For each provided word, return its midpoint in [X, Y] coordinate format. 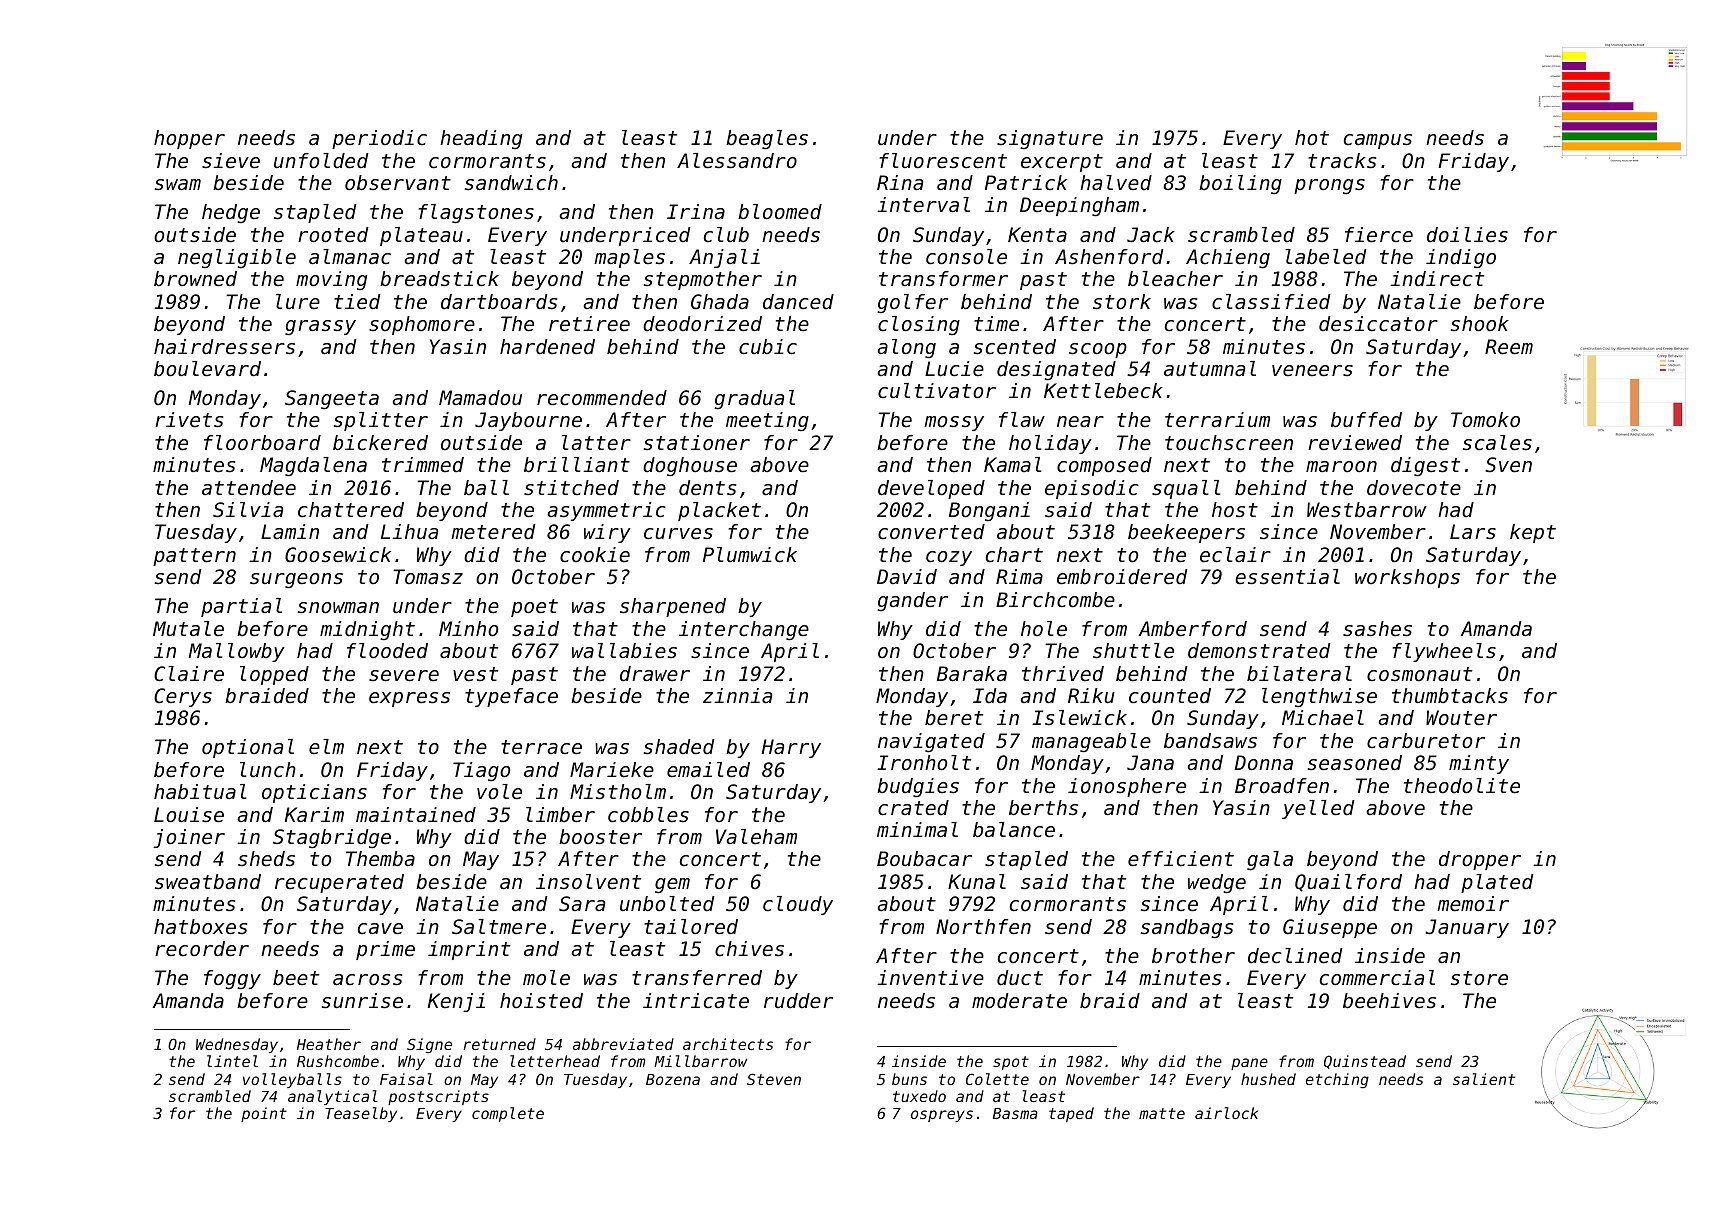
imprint [469, 950]
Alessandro [737, 161]
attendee [249, 488]
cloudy [798, 905]
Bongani [989, 511]
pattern [194, 557]
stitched [571, 488]
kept [1533, 533]
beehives [1389, 1001]
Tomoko [1485, 420]
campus [1378, 141]
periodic [379, 139]
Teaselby [361, 1114]
